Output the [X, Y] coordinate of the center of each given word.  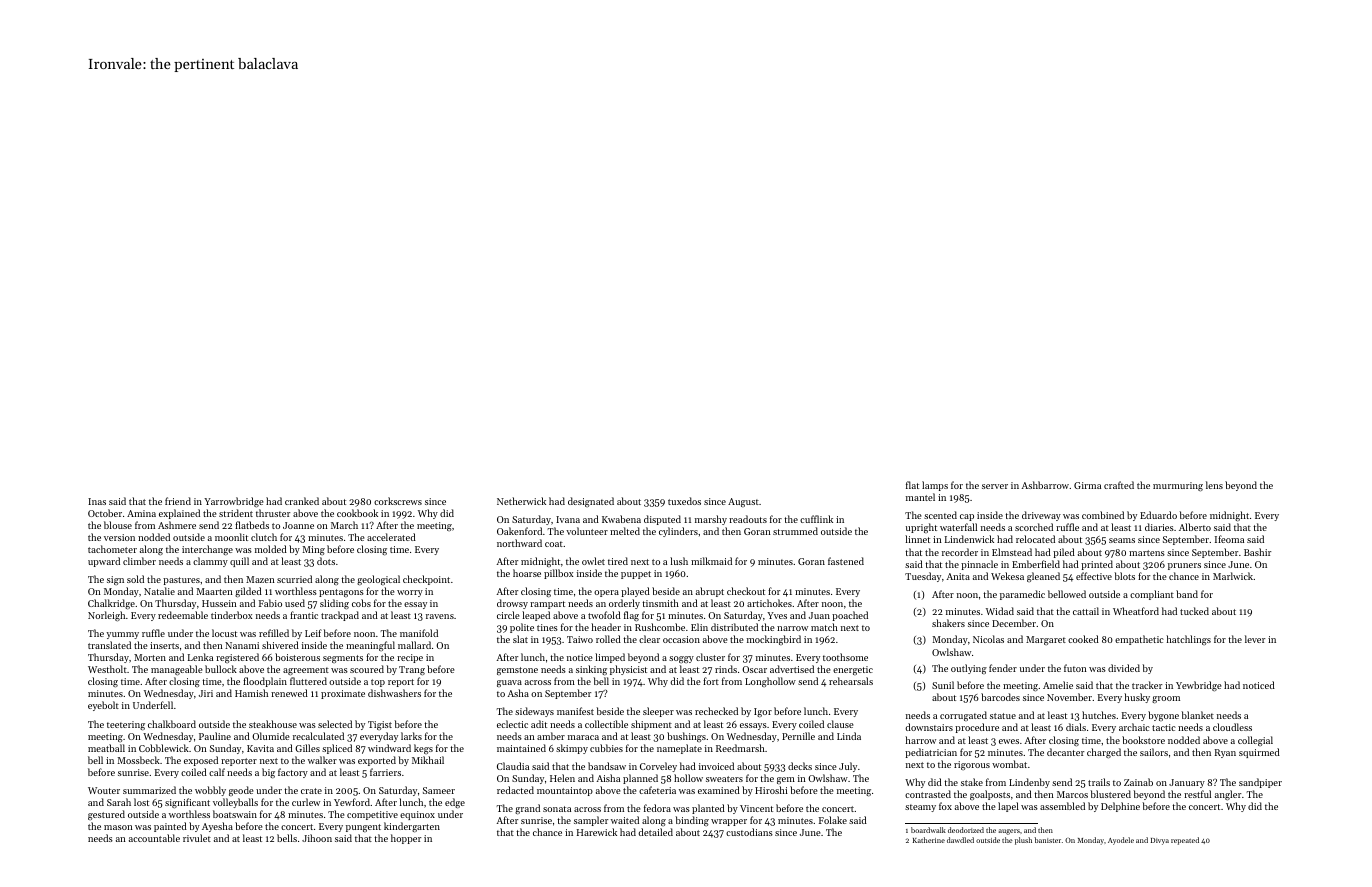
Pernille [798, 736]
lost [141, 802]
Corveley [658, 767]
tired [618, 561]
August [743, 502]
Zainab [1138, 782]
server [995, 486]
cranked [302, 501]
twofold [604, 615]
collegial [1255, 741]
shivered [280, 645]
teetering [126, 725]
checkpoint [426, 580]
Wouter [104, 790]
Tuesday [923, 577]
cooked [1083, 639]
